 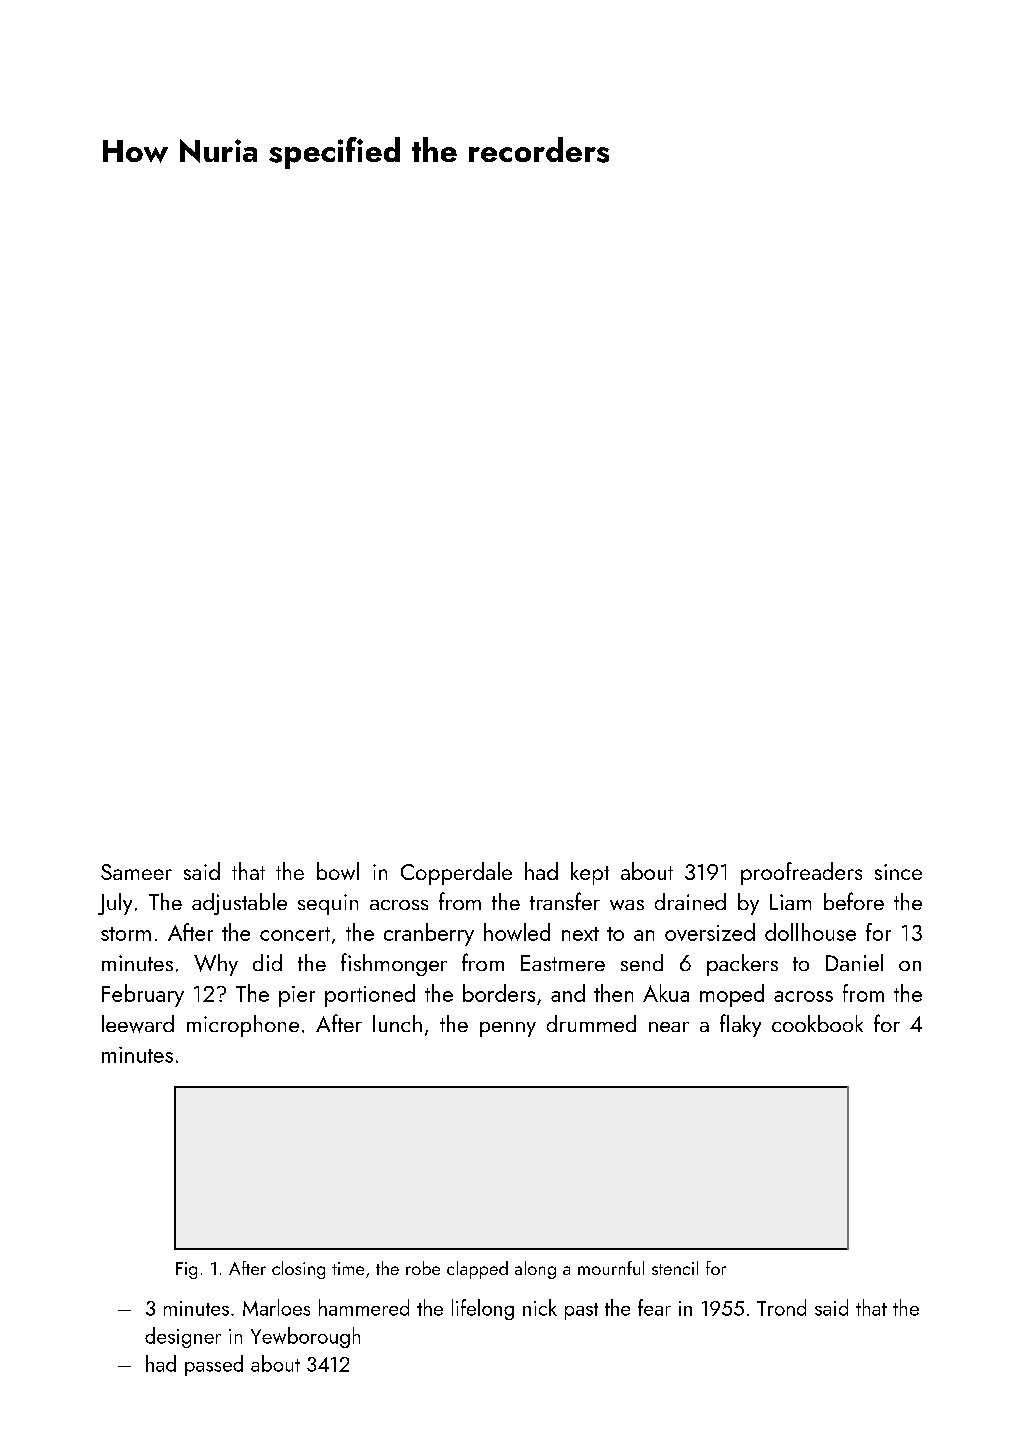 What do you see at coordinates (456, 873) in the document?
I see `Copperdale` at bounding box center [456, 873].
